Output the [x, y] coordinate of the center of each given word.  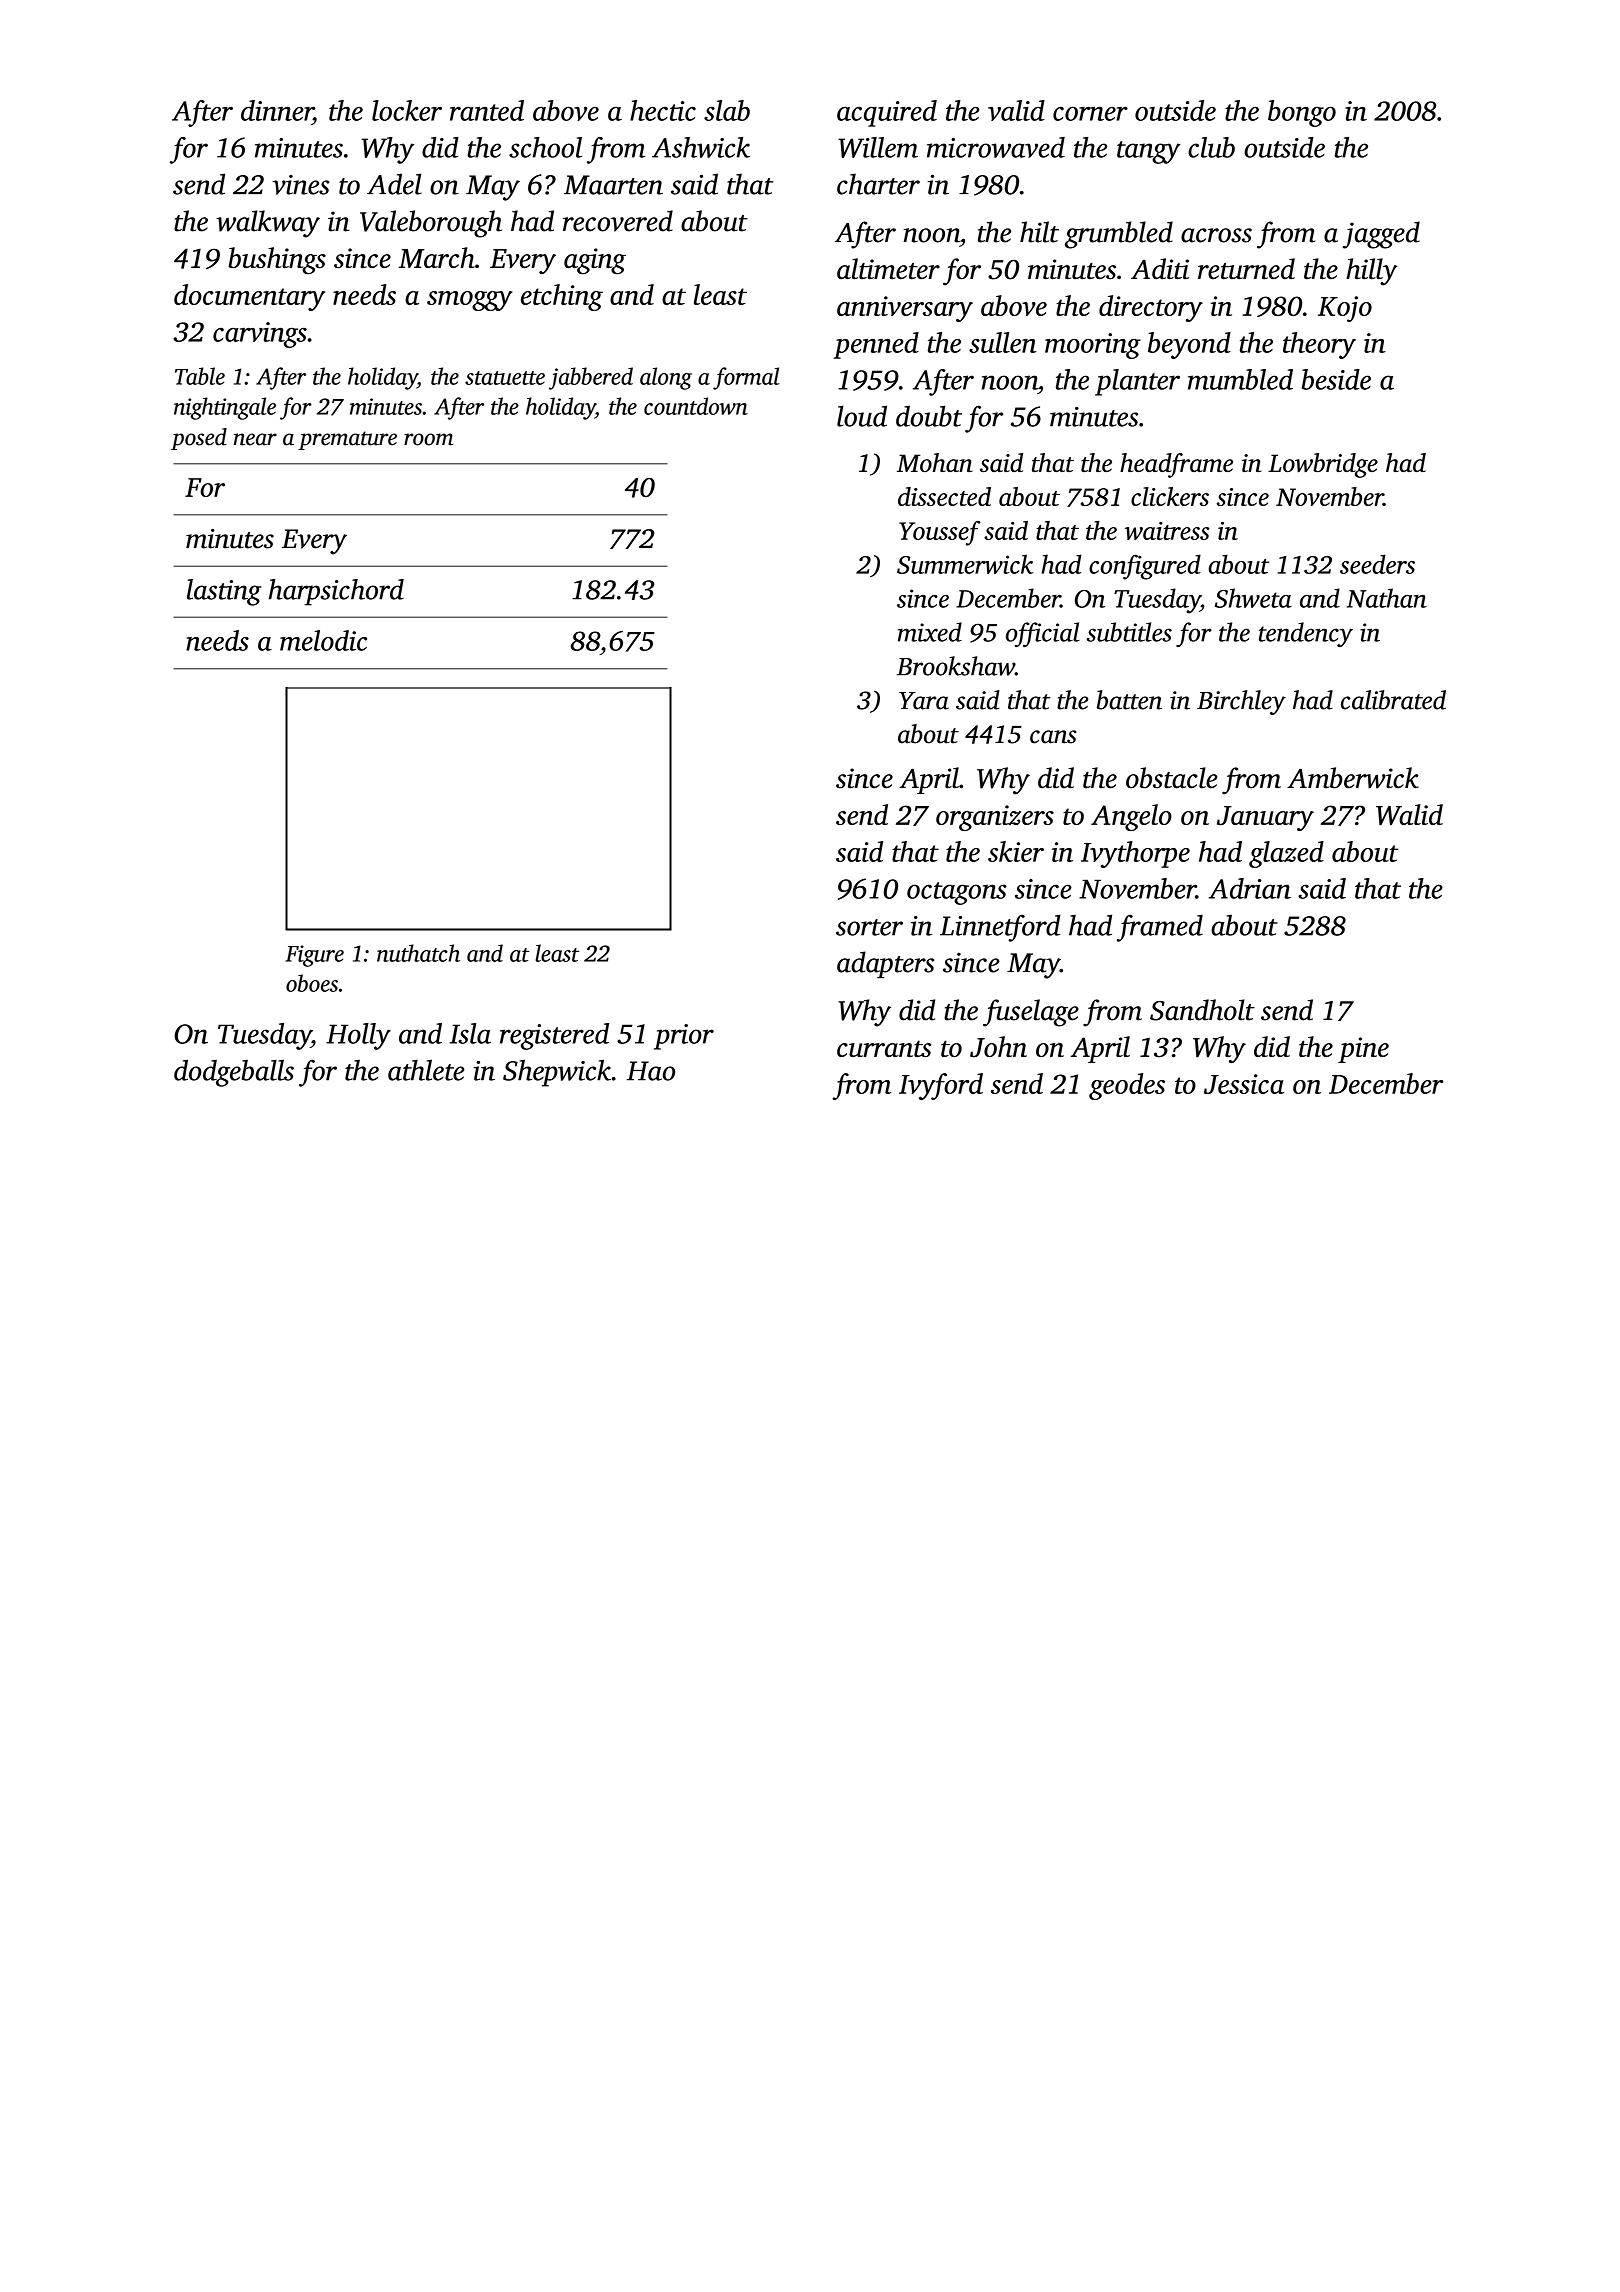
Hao [651, 1071]
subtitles [1129, 632]
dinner [277, 110]
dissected [944, 496]
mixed [930, 632]
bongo [1302, 113]
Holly [358, 1036]
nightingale [225, 408]
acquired [887, 113]
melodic [323, 640]
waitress [1167, 531]
